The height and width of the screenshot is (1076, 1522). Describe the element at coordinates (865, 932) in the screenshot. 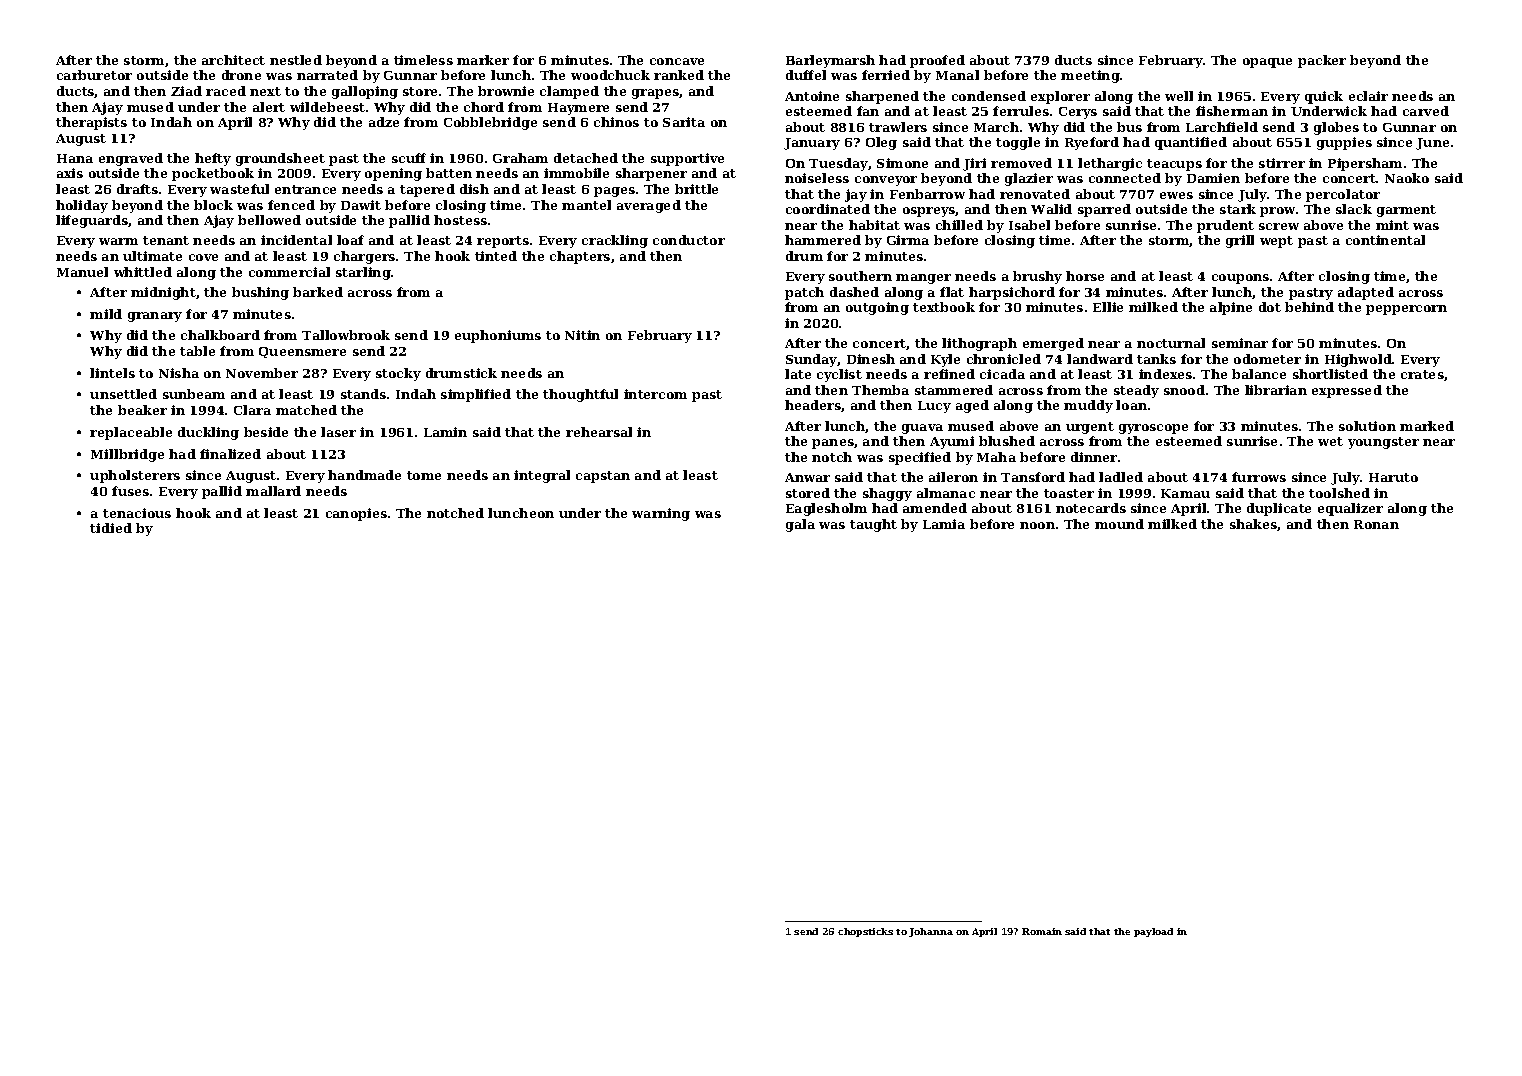

I see `chopsticks` at that location.
